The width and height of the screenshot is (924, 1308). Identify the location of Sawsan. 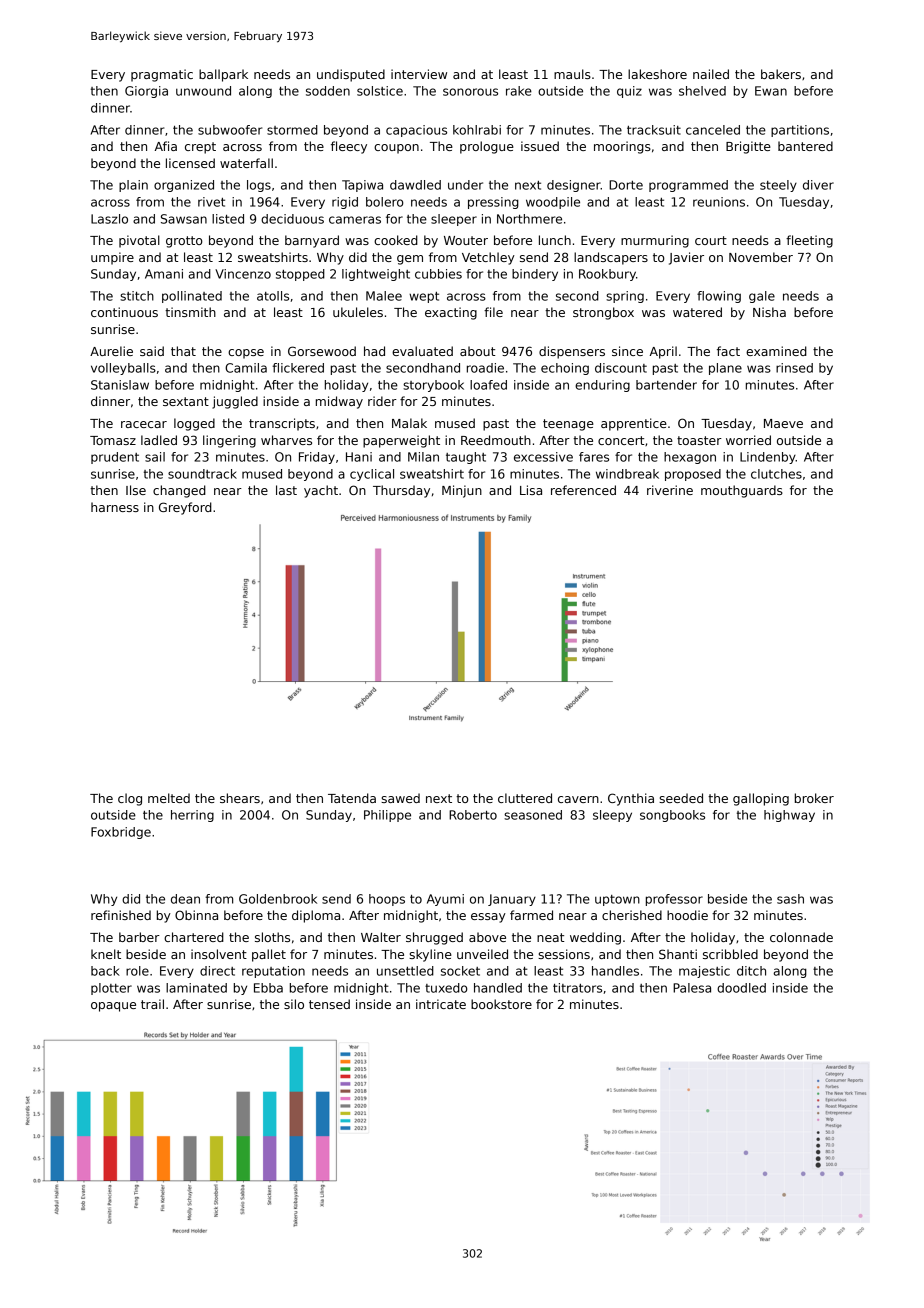
(184, 219).
